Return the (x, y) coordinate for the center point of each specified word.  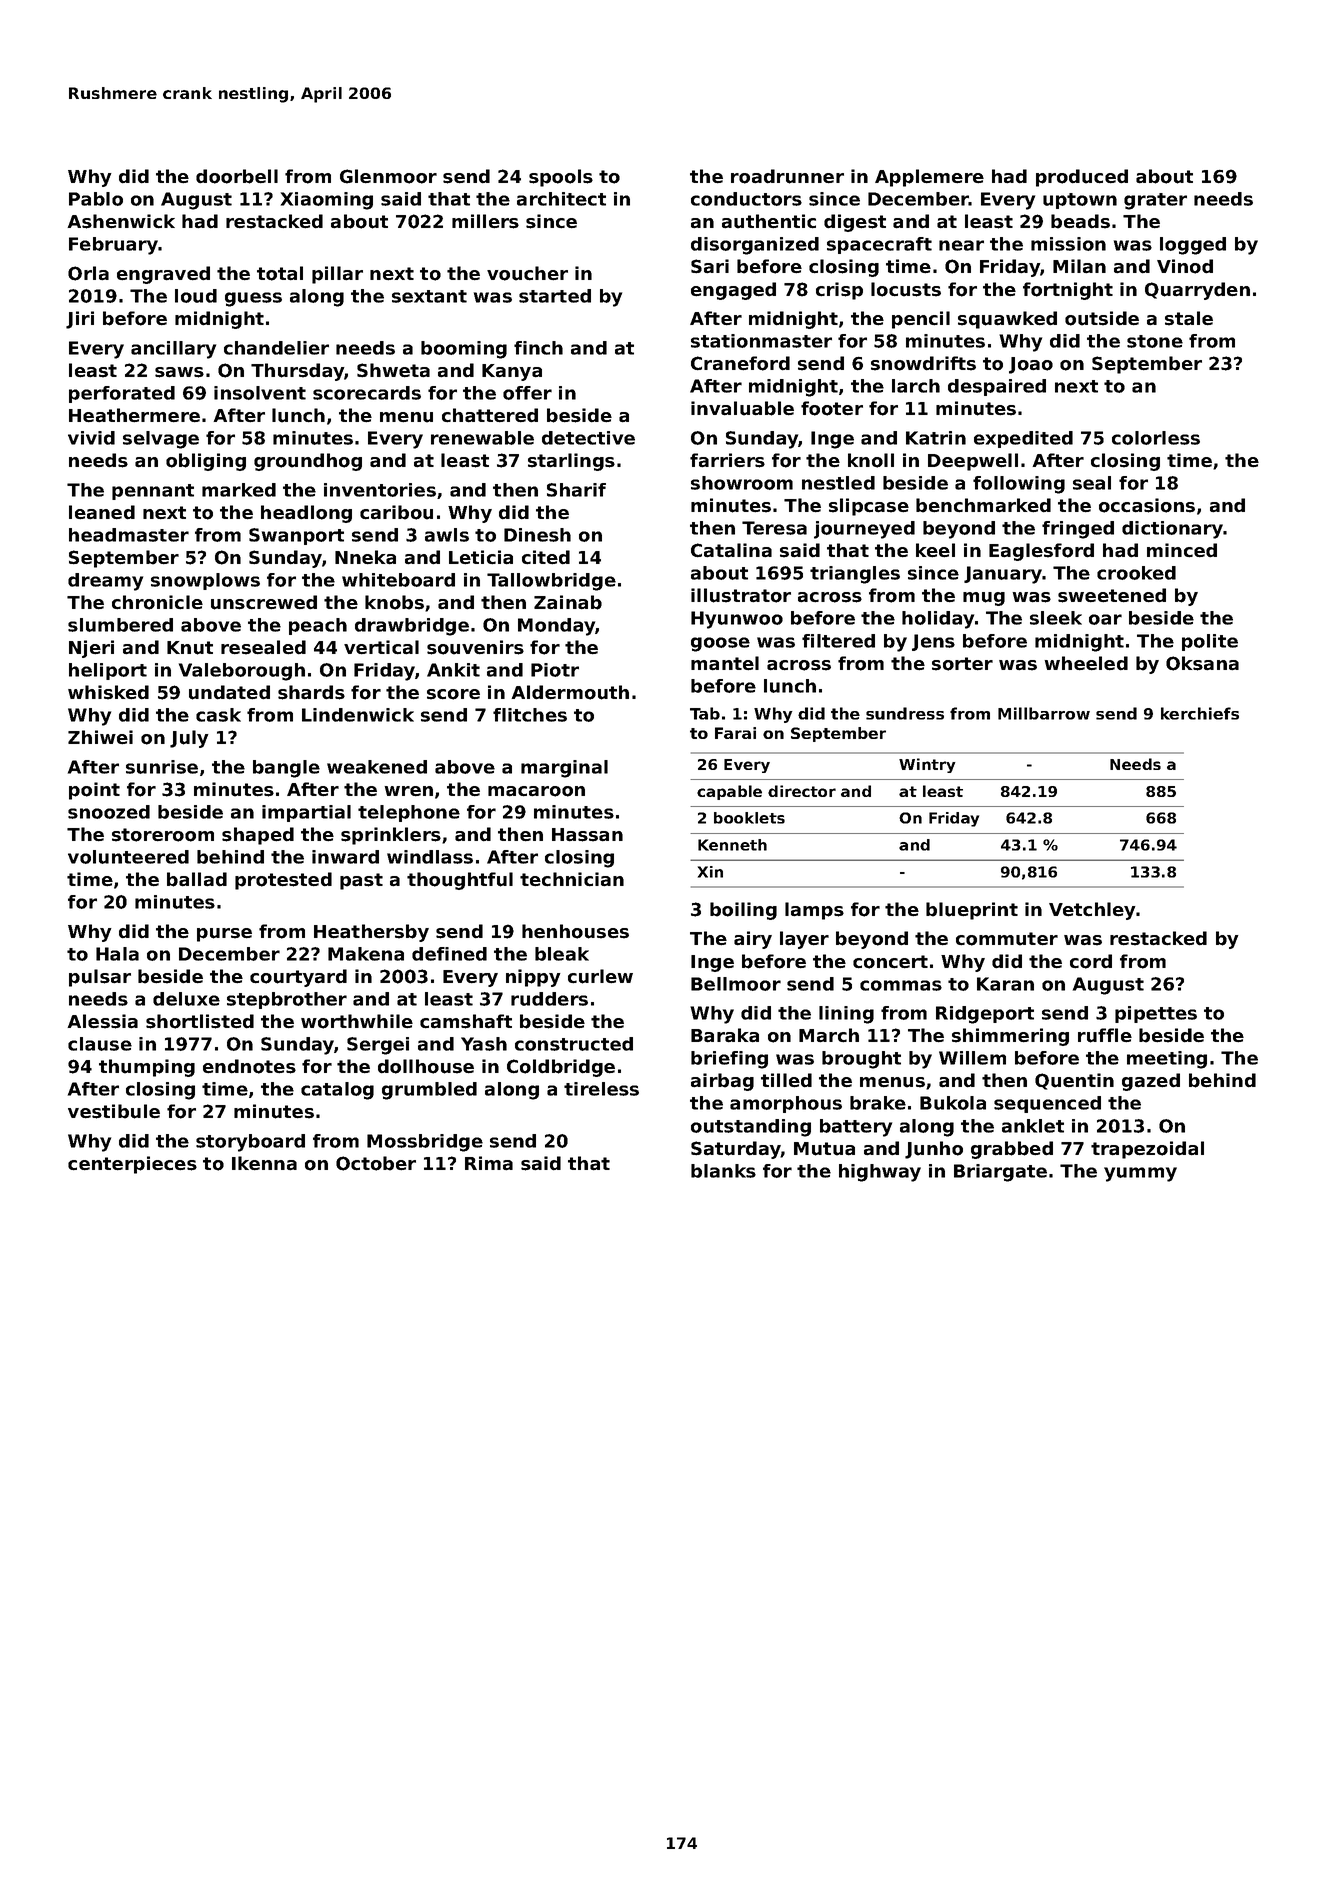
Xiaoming (327, 201)
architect (561, 199)
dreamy (105, 582)
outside (1102, 318)
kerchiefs (1200, 713)
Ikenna (264, 1163)
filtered (838, 641)
